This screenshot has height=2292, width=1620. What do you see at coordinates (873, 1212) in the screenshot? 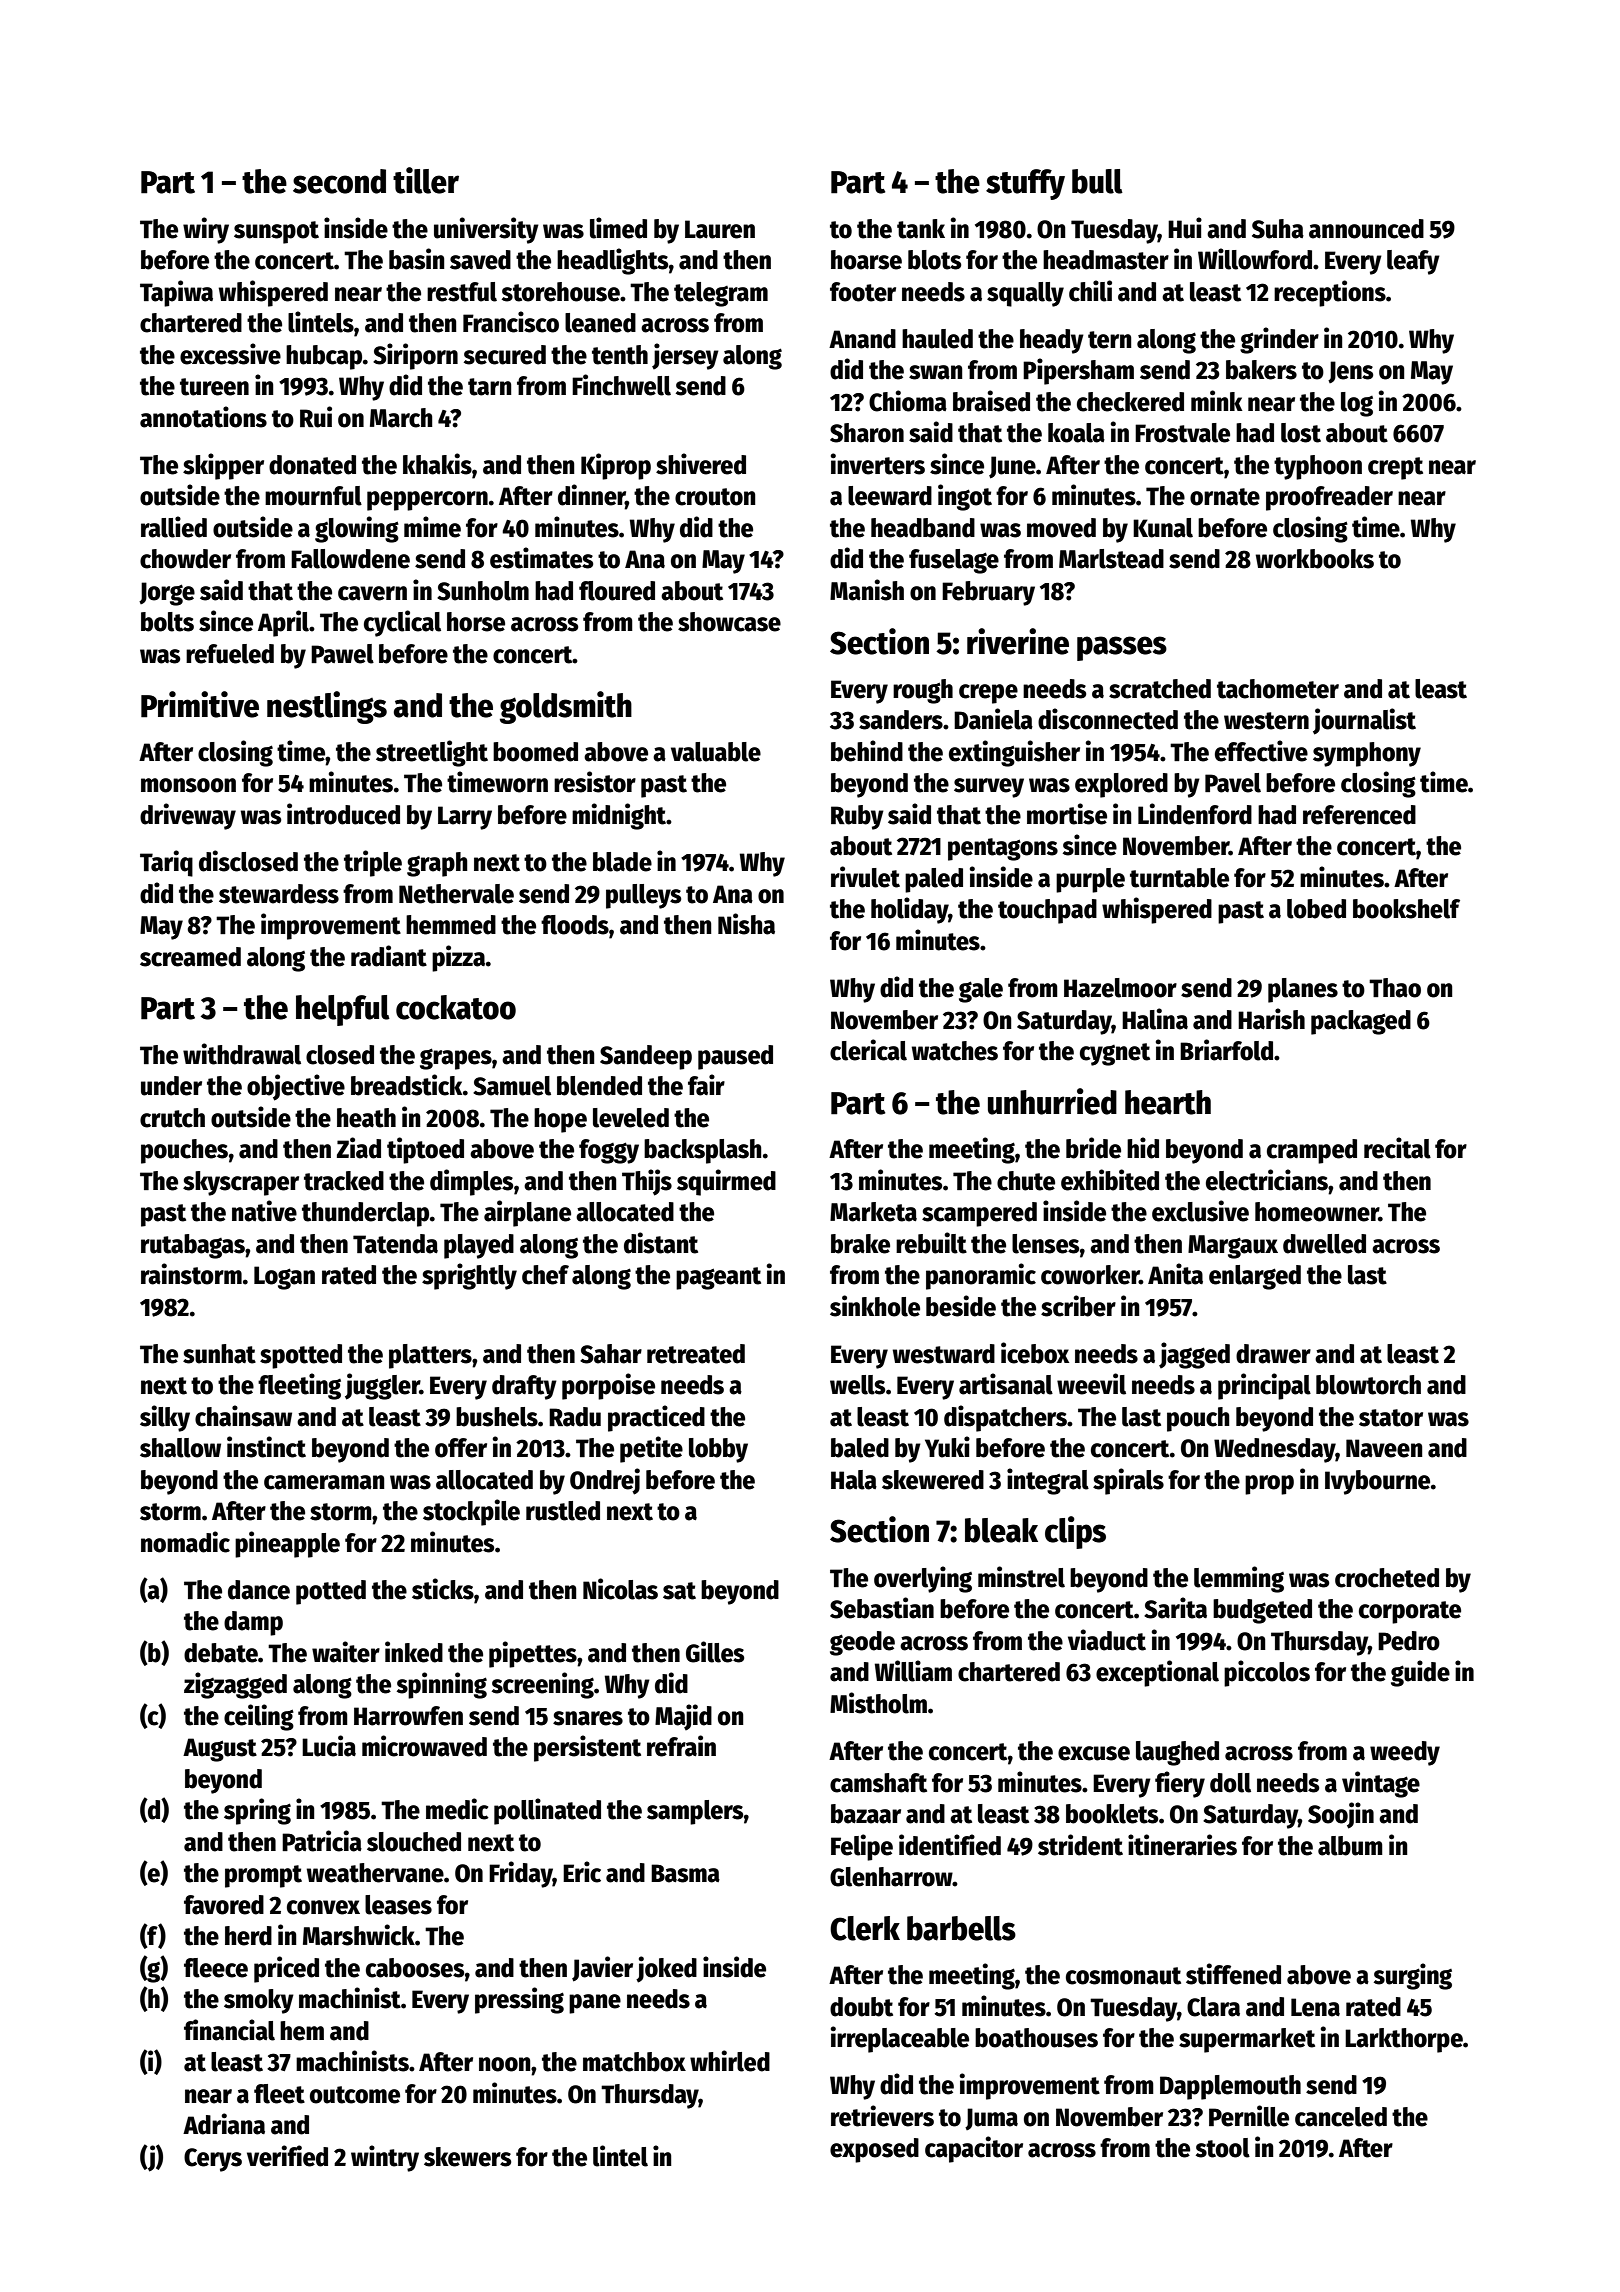
I see `Marketa` at bounding box center [873, 1212].
